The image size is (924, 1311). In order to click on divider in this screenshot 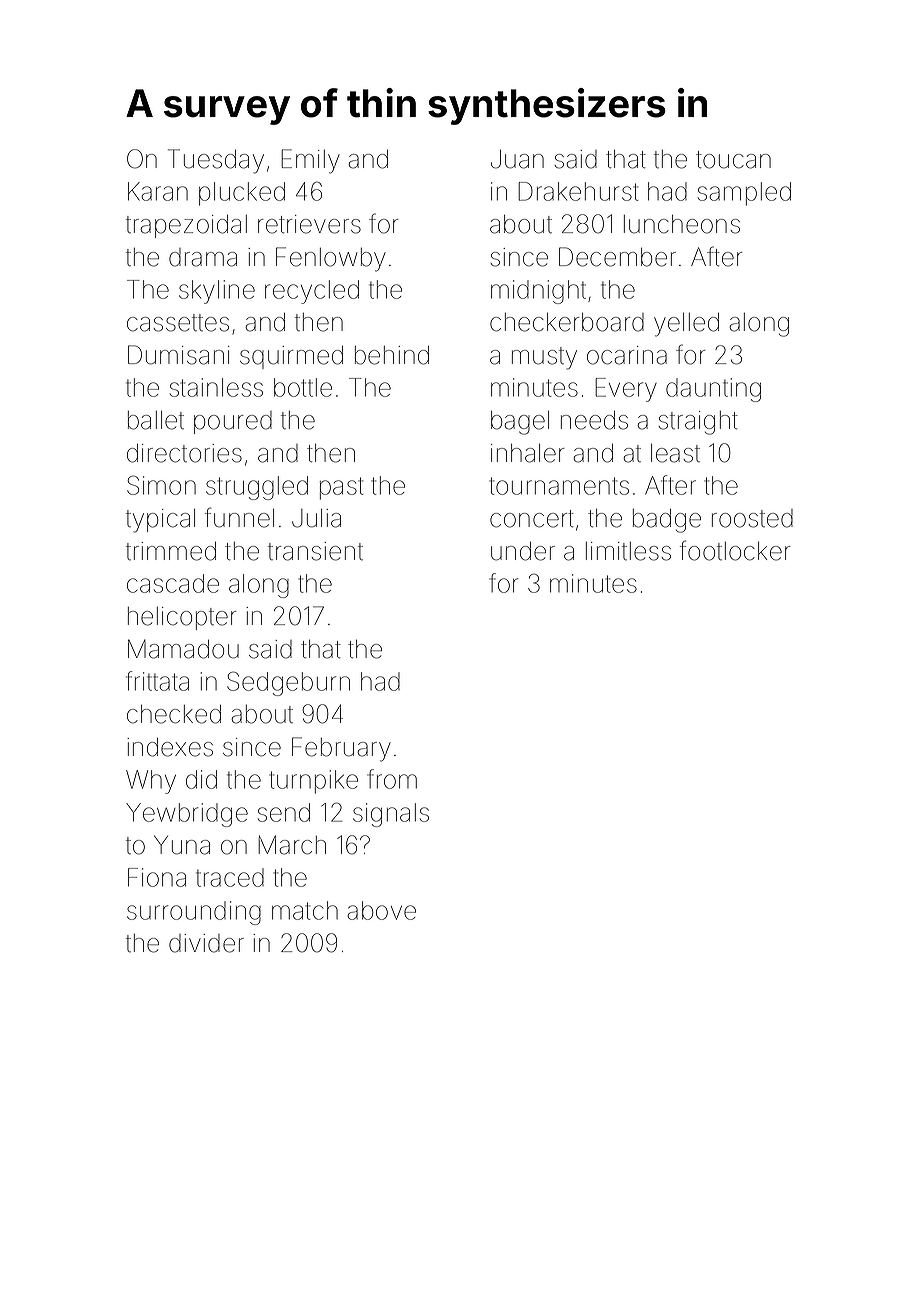, I will do `click(206, 943)`.
